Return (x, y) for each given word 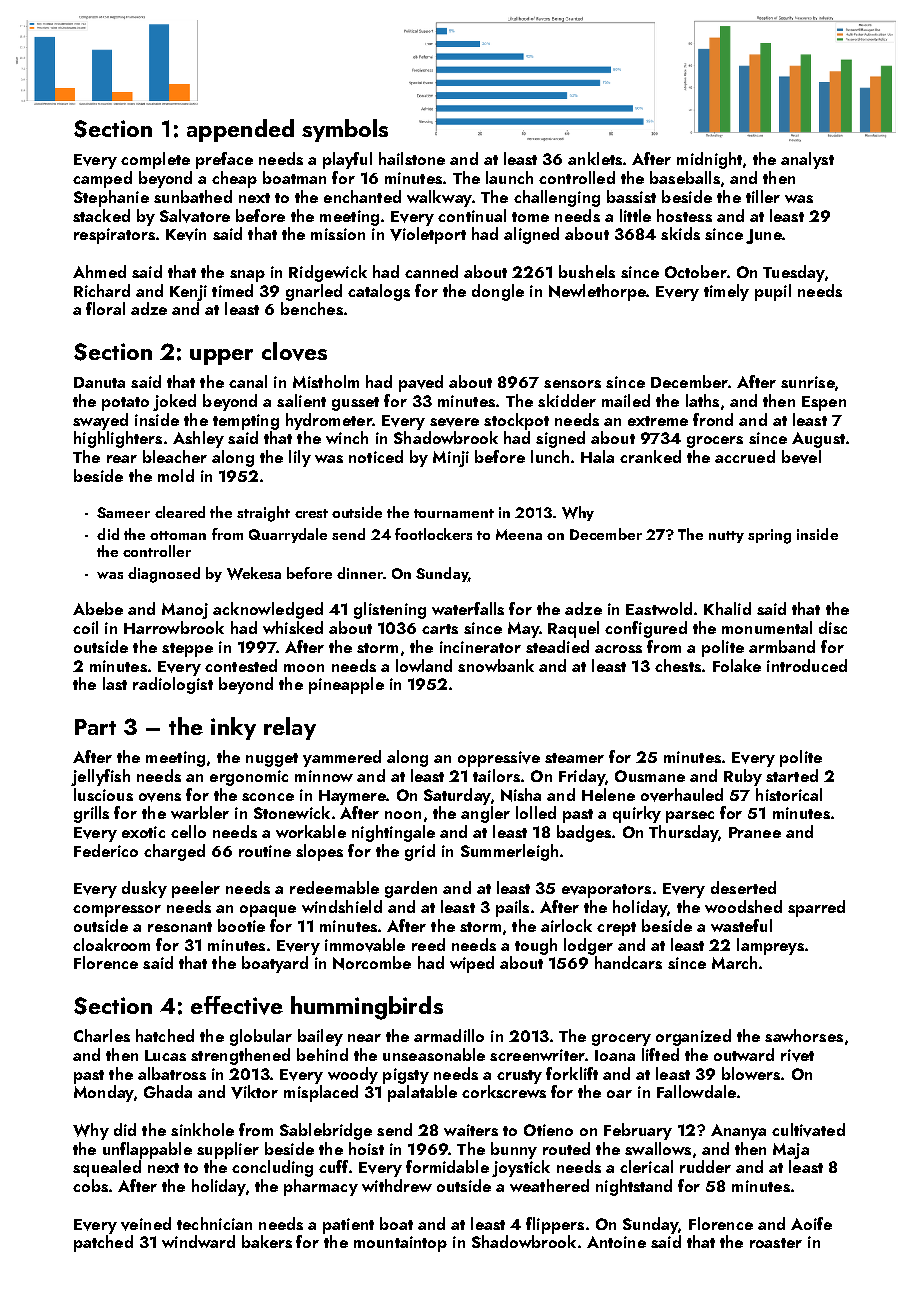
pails (512, 908)
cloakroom (111, 944)
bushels (587, 271)
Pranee (755, 832)
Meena (519, 534)
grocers (715, 442)
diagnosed (164, 575)
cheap (234, 179)
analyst (807, 160)
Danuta (99, 382)
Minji (451, 459)
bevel (801, 457)
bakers (267, 1241)
